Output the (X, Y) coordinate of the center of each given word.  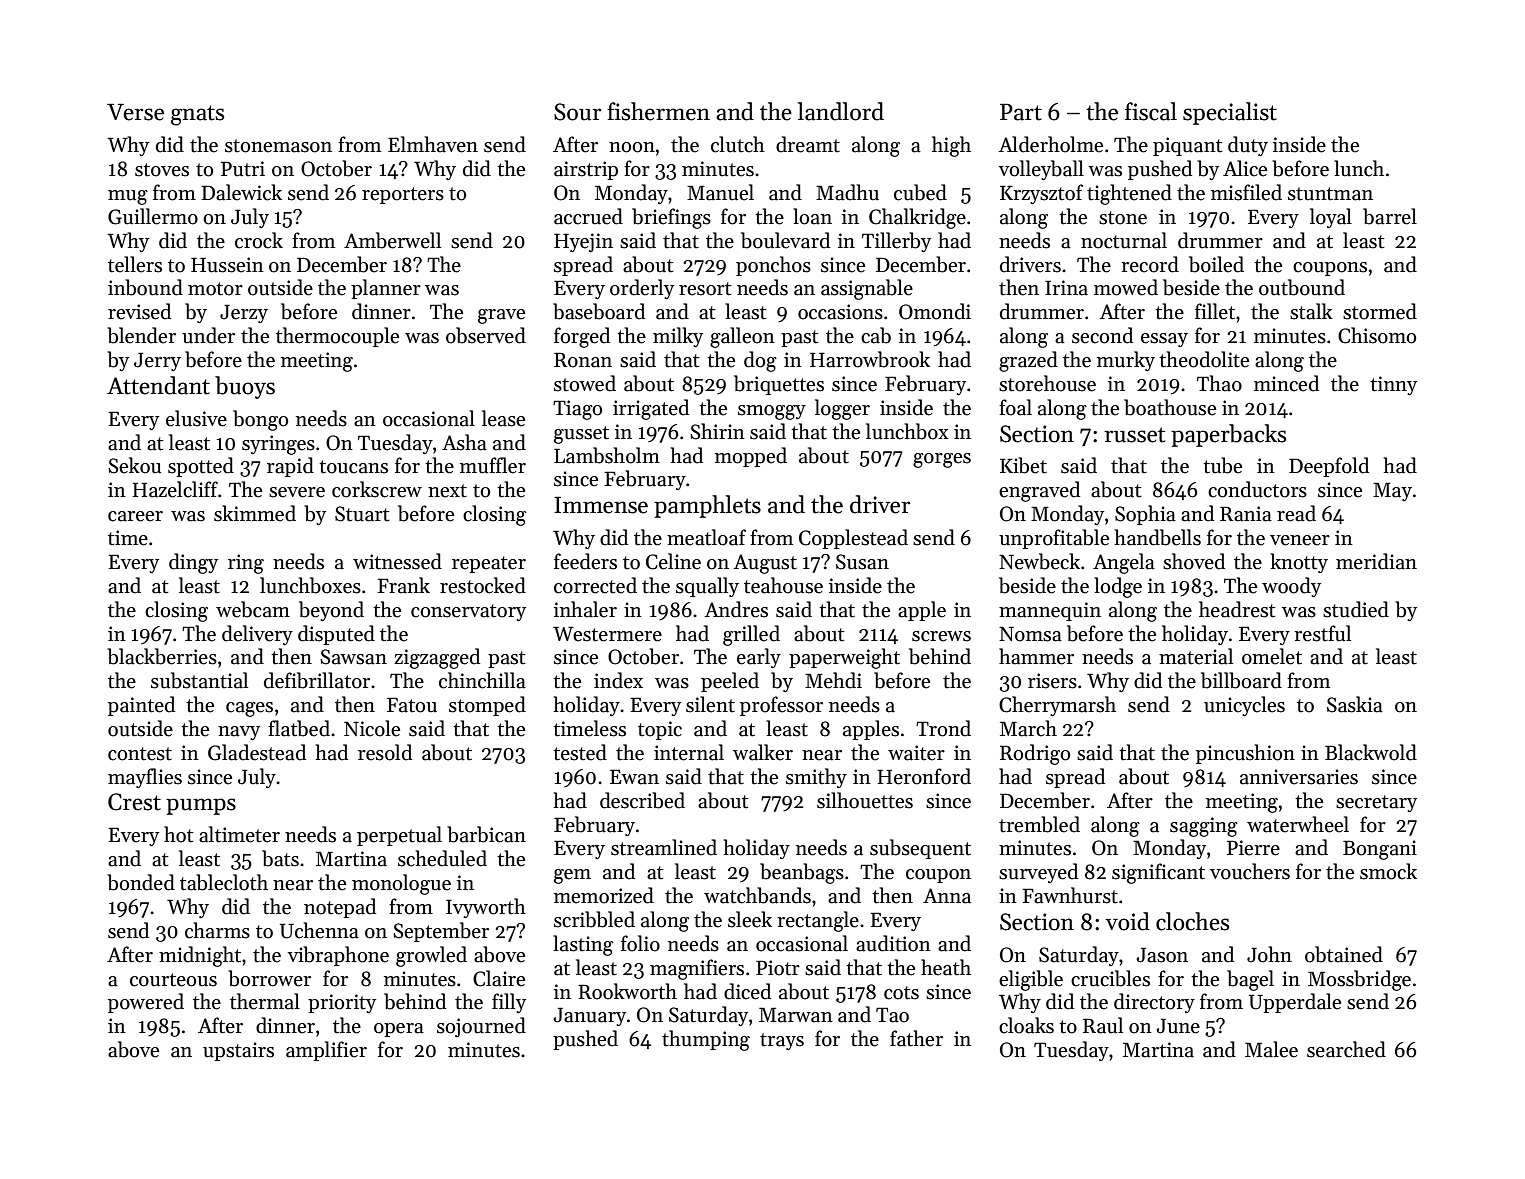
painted (141, 706)
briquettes (779, 385)
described (642, 800)
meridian (1376, 561)
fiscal (1151, 111)
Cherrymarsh (1057, 706)
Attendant (158, 385)
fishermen (658, 111)
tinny (1393, 385)
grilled (751, 635)
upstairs (238, 1051)
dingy (193, 563)
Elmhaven (433, 144)
